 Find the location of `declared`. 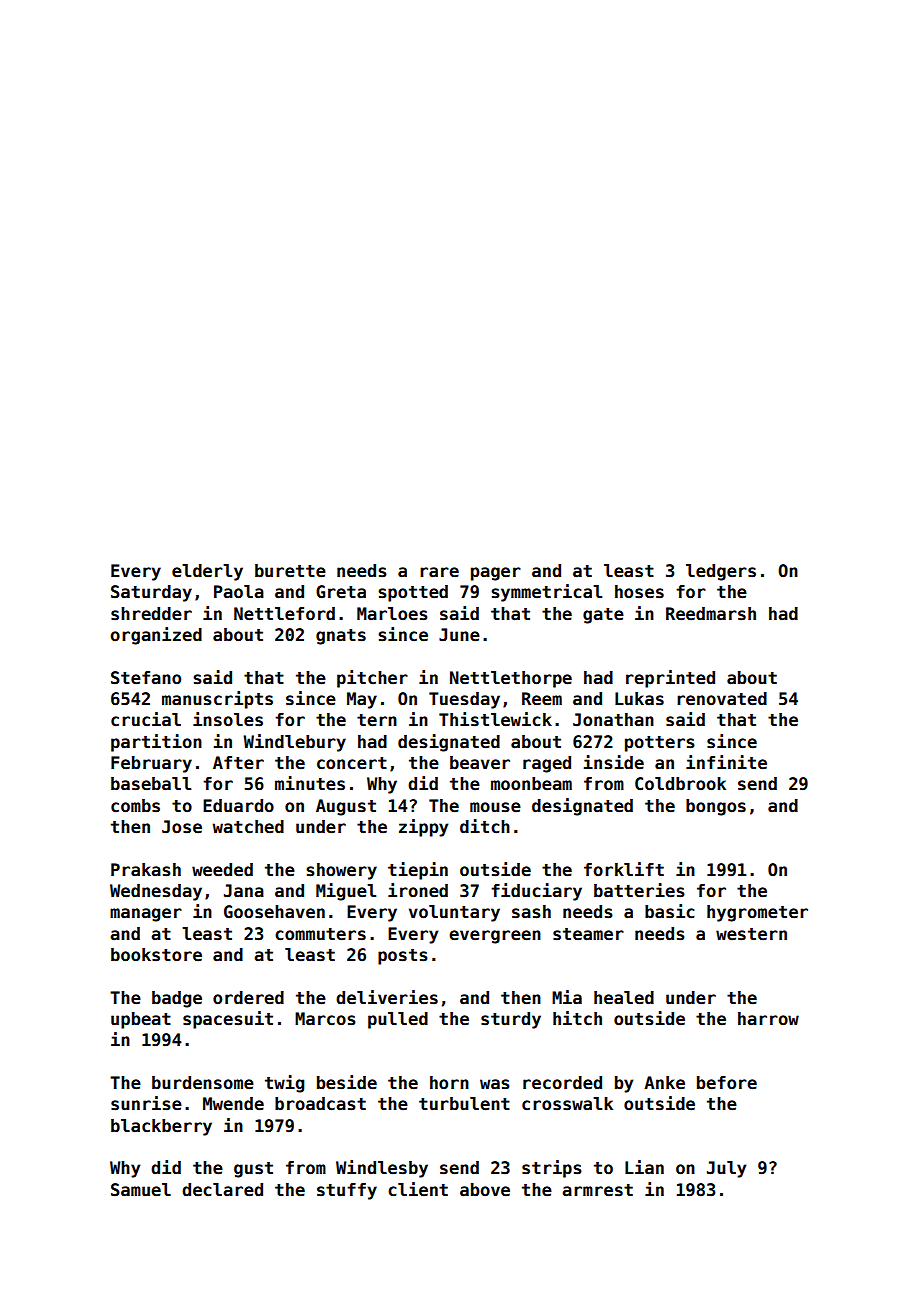

declared is located at coordinates (222, 1190).
